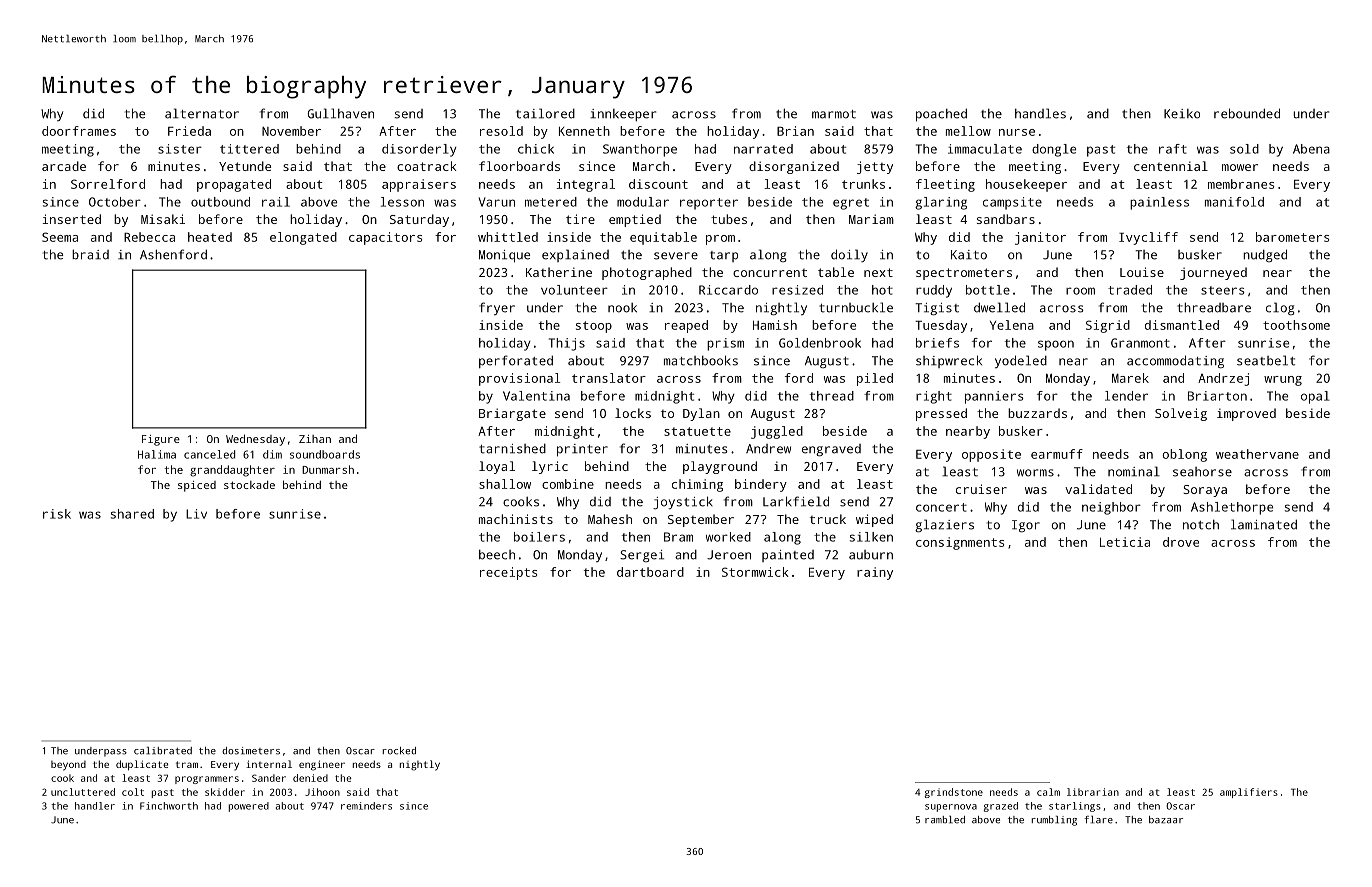  I want to click on propagated, so click(234, 185).
